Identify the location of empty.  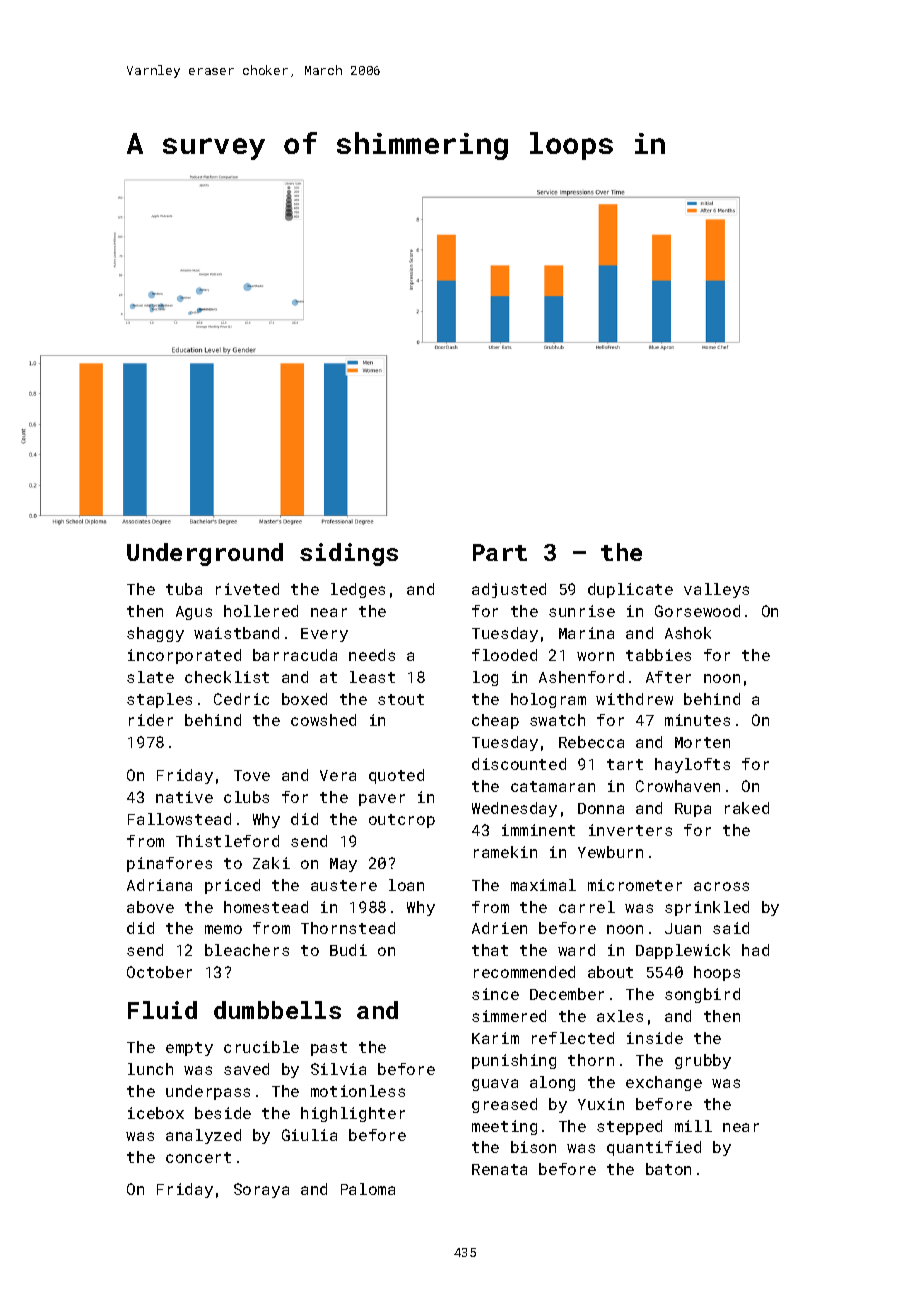
(189, 1049).
